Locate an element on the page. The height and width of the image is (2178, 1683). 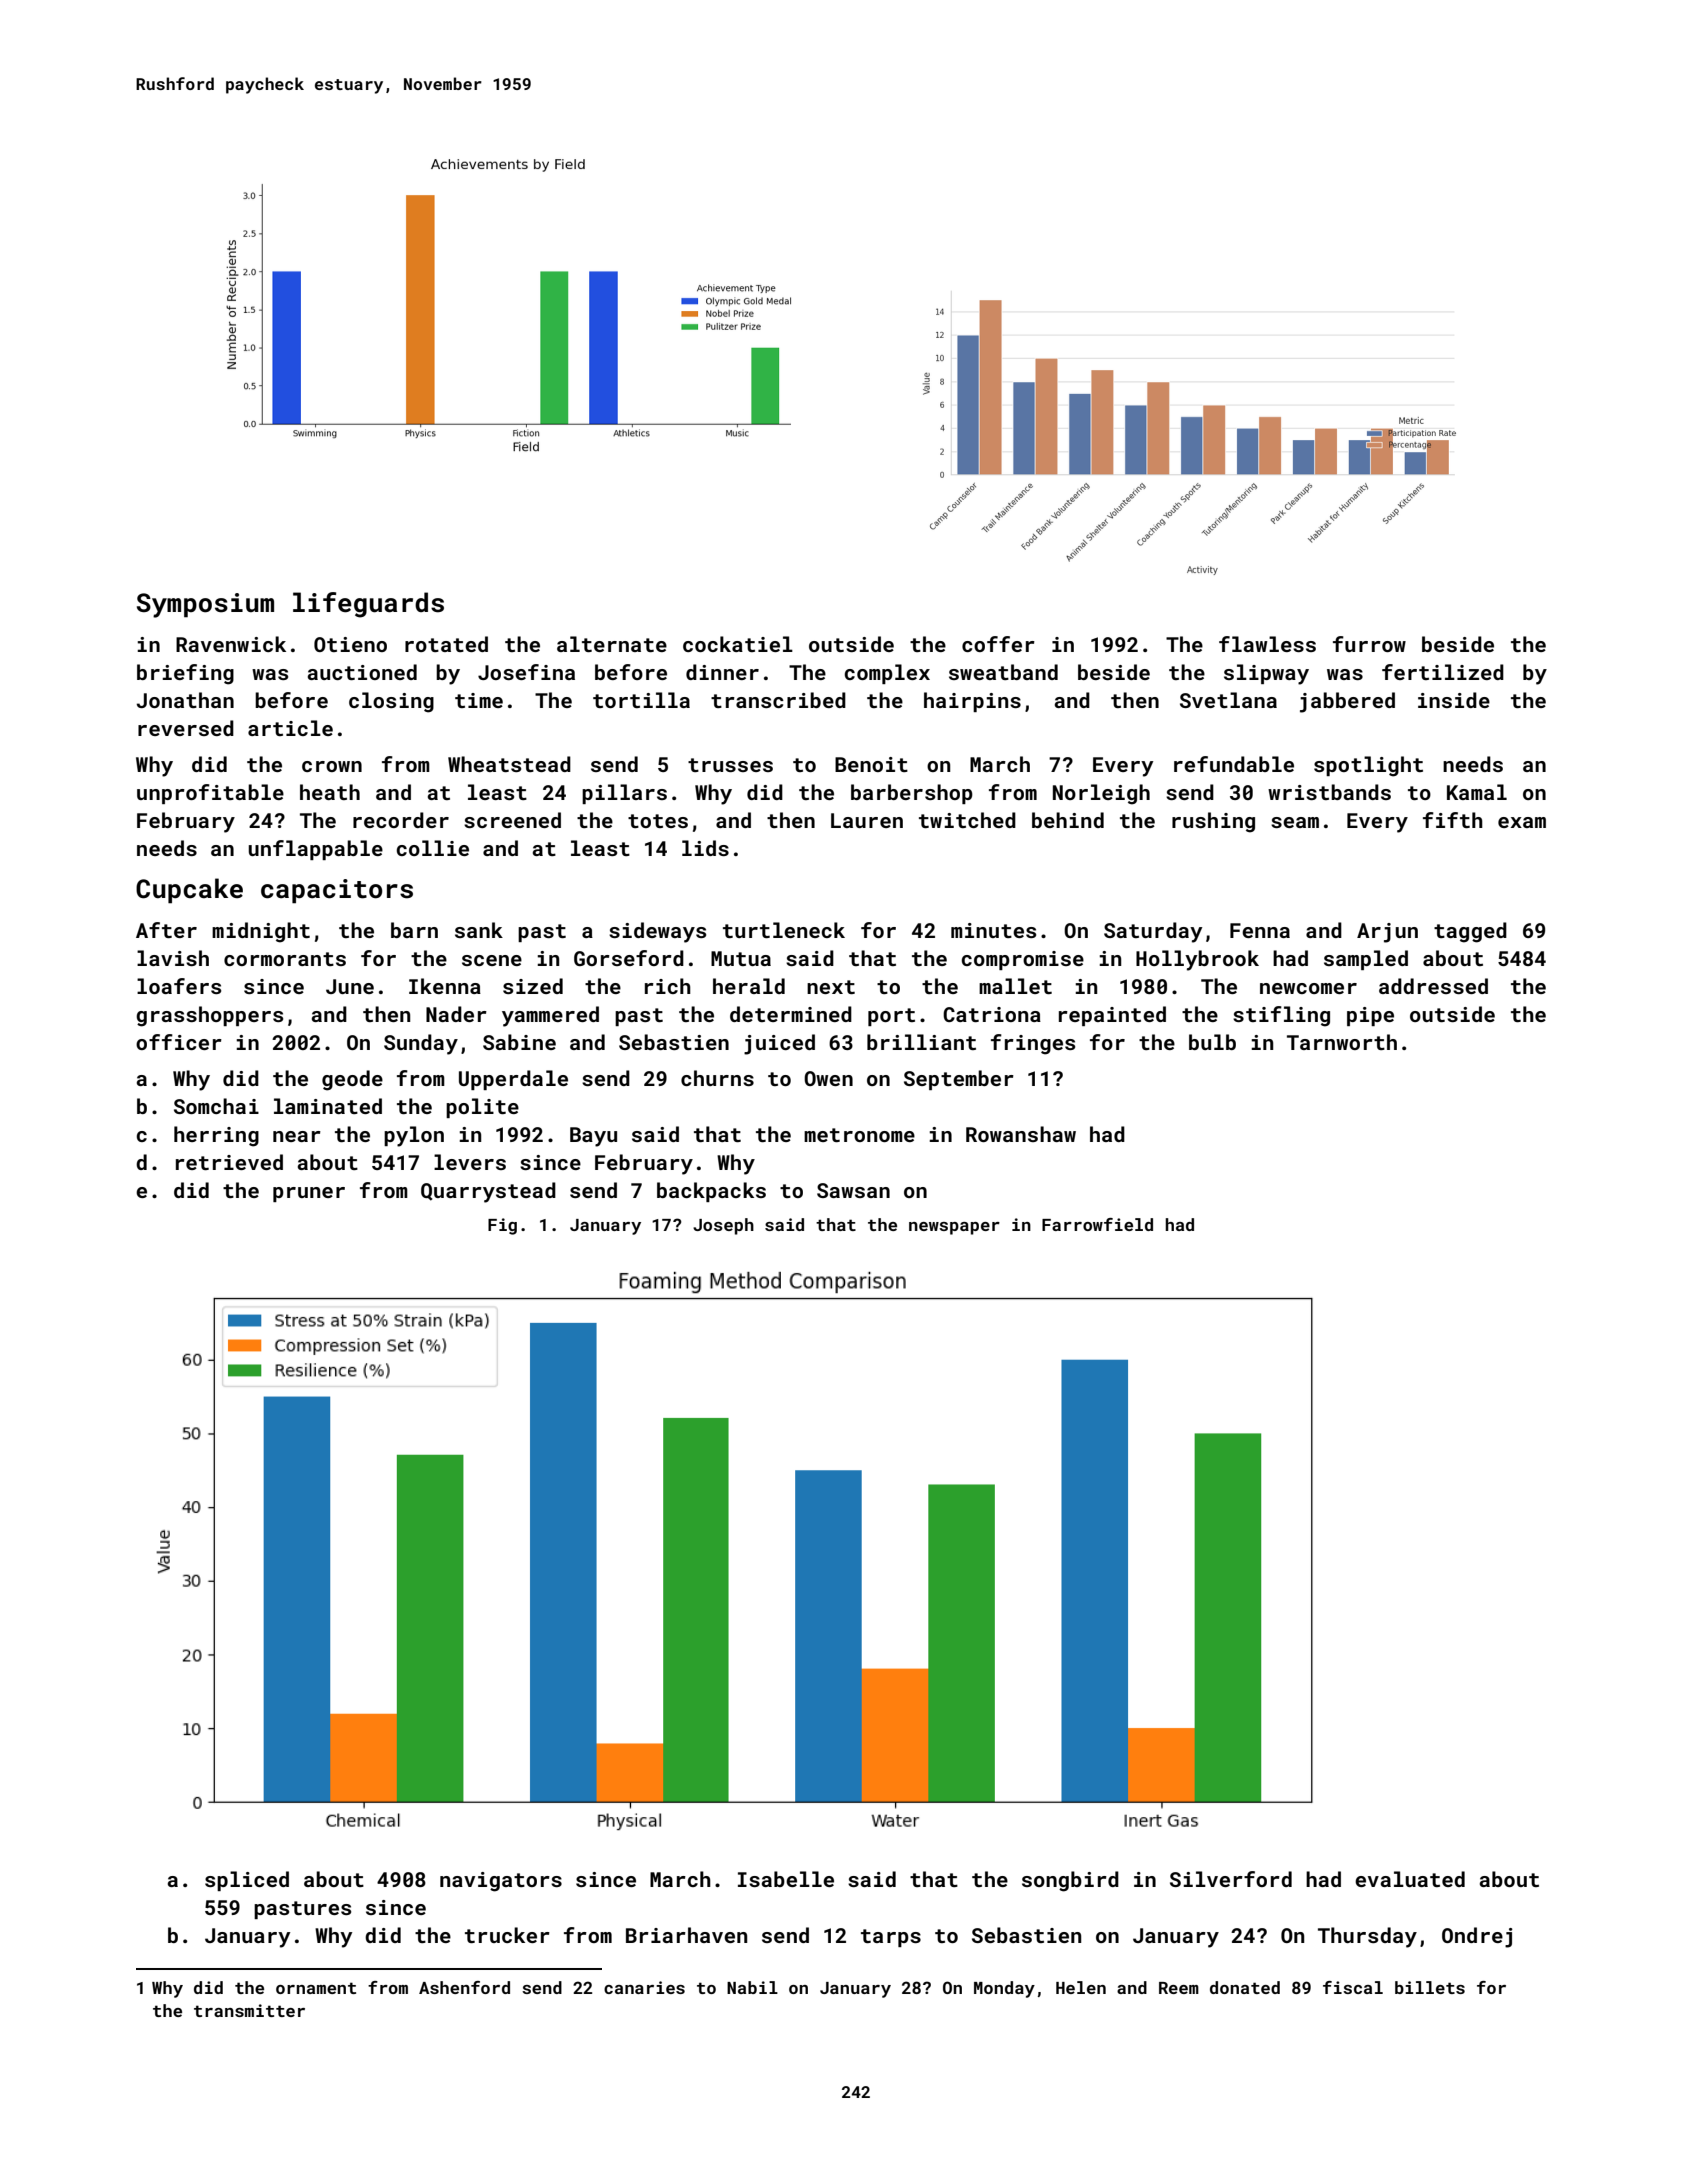
fringes is located at coordinates (1033, 1044).
